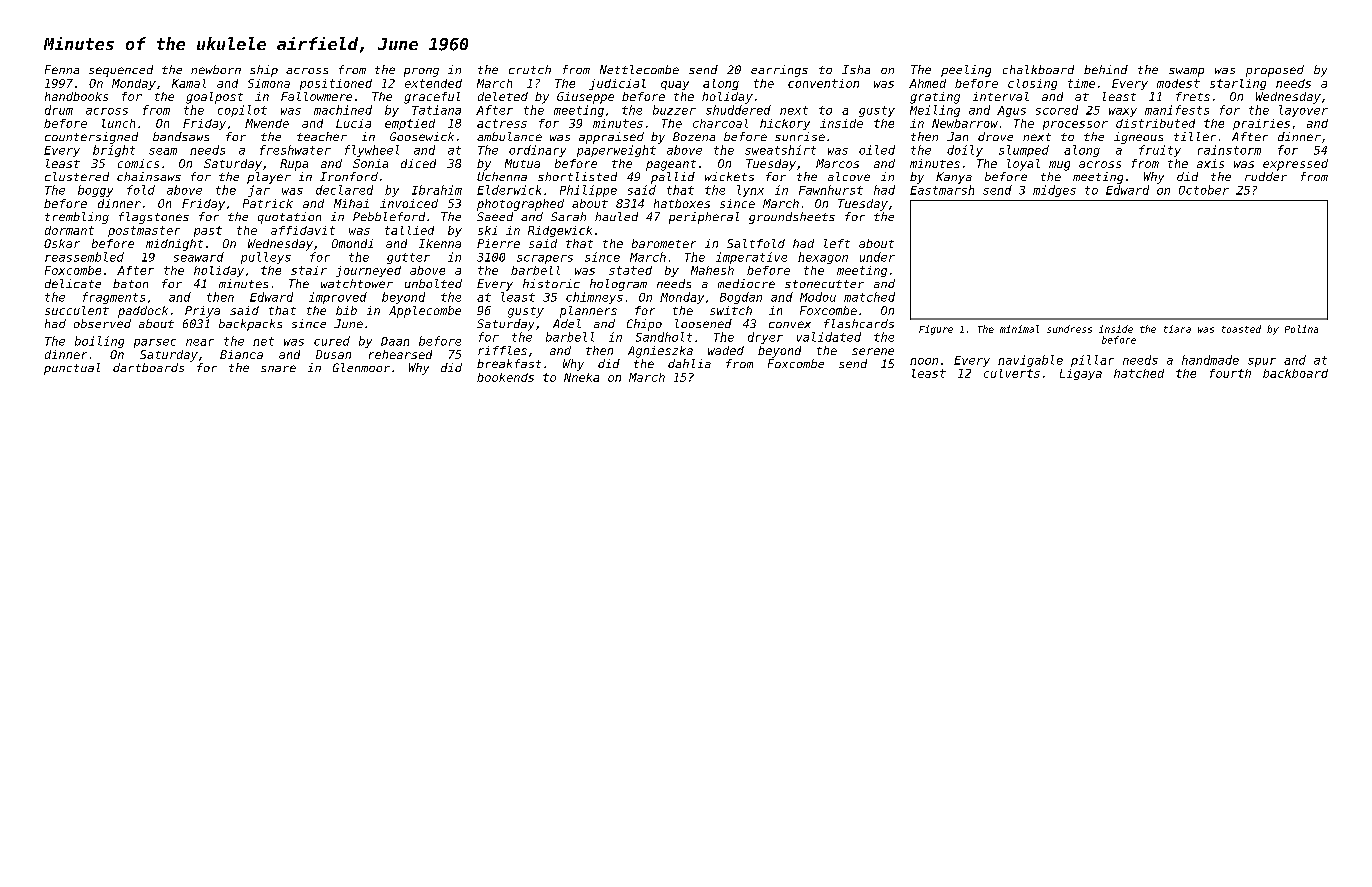 This page has width=1372, height=887. I want to click on sequenced, so click(121, 71).
